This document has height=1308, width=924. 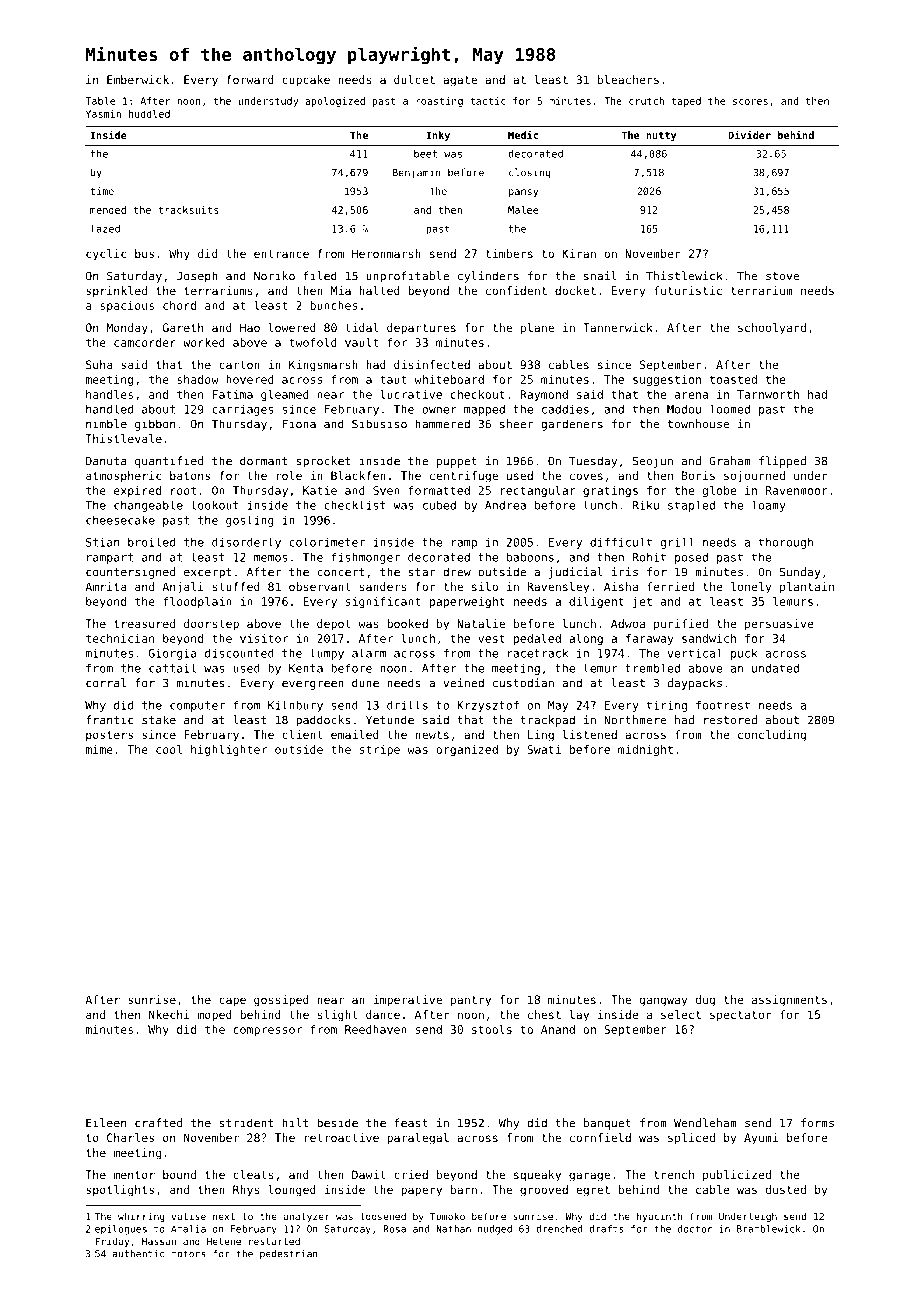 I want to click on huddled, so click(x=149, y=114).
